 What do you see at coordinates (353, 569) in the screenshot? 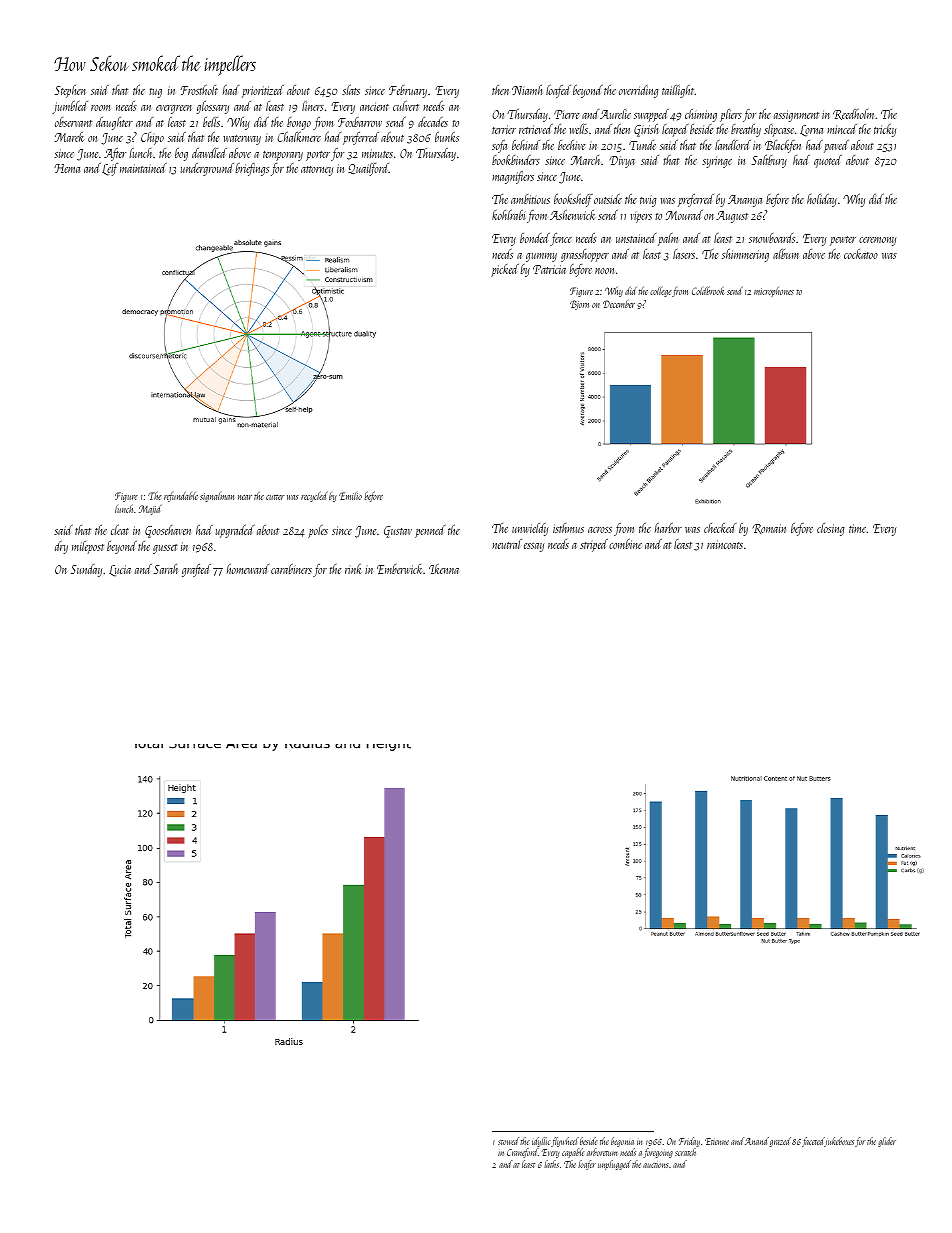
I see `rink` at bounding box center [353, 569].
